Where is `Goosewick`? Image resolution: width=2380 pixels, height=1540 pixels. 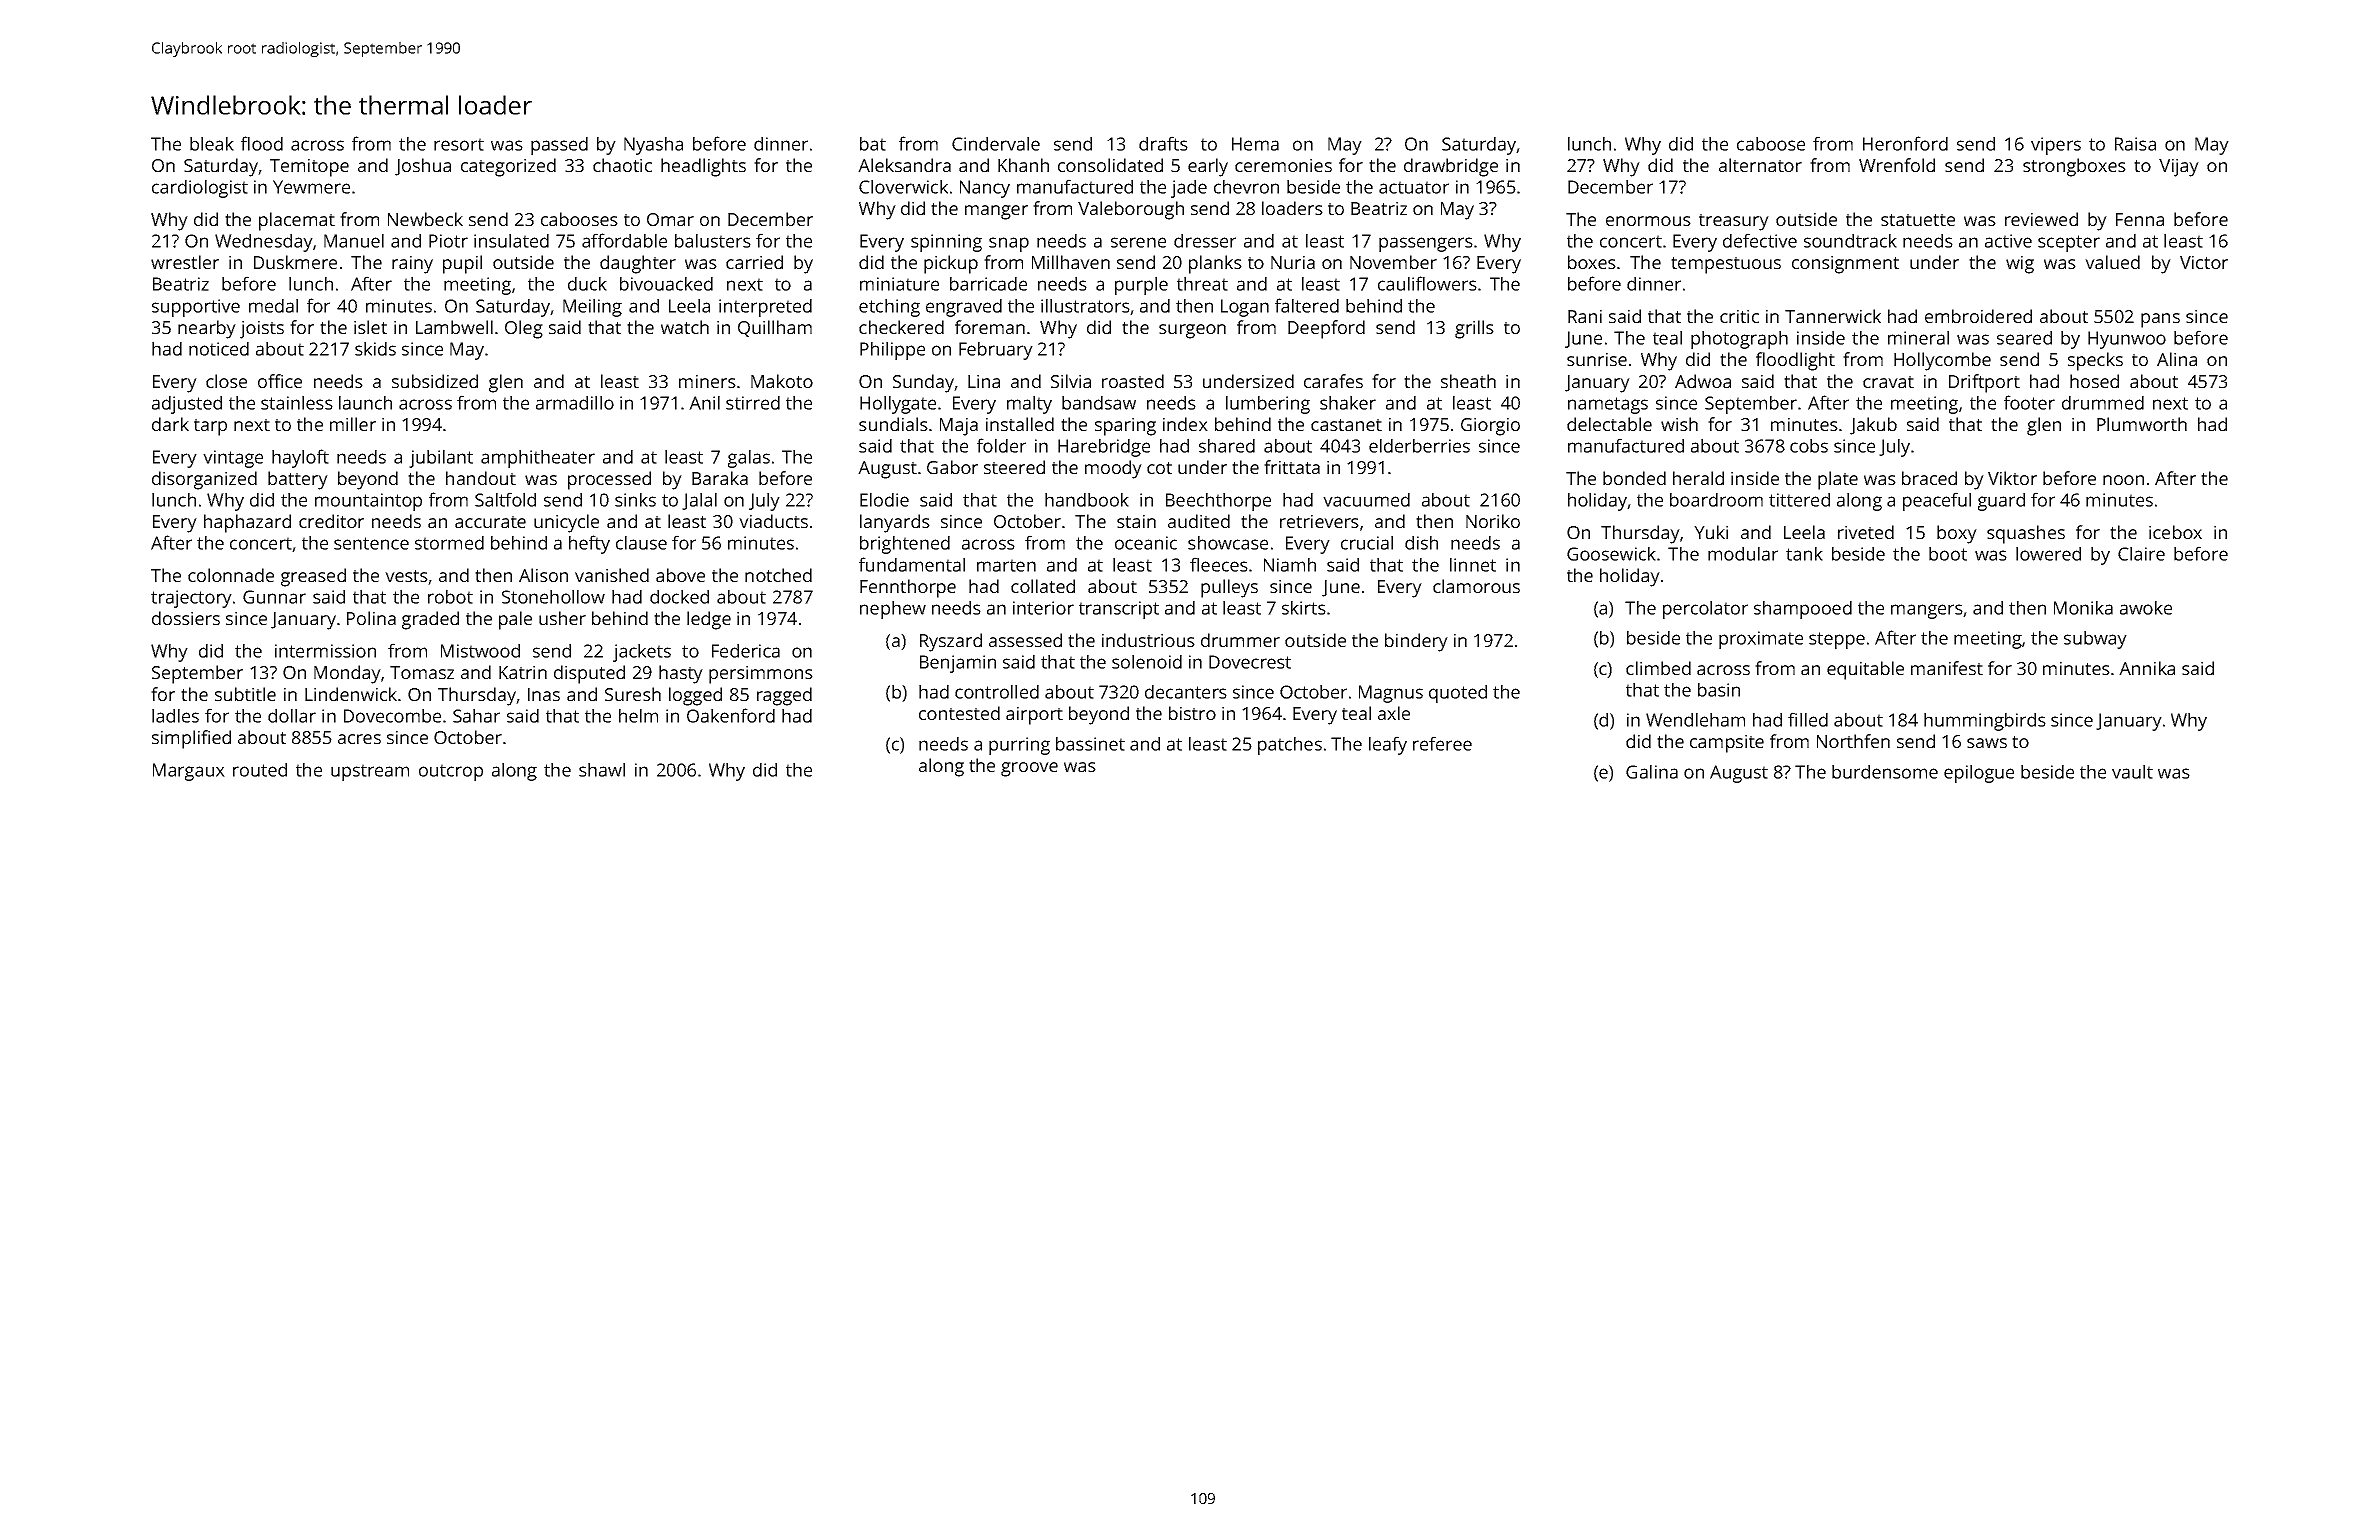 Goosewick is located at coordinates (1611, 554).
